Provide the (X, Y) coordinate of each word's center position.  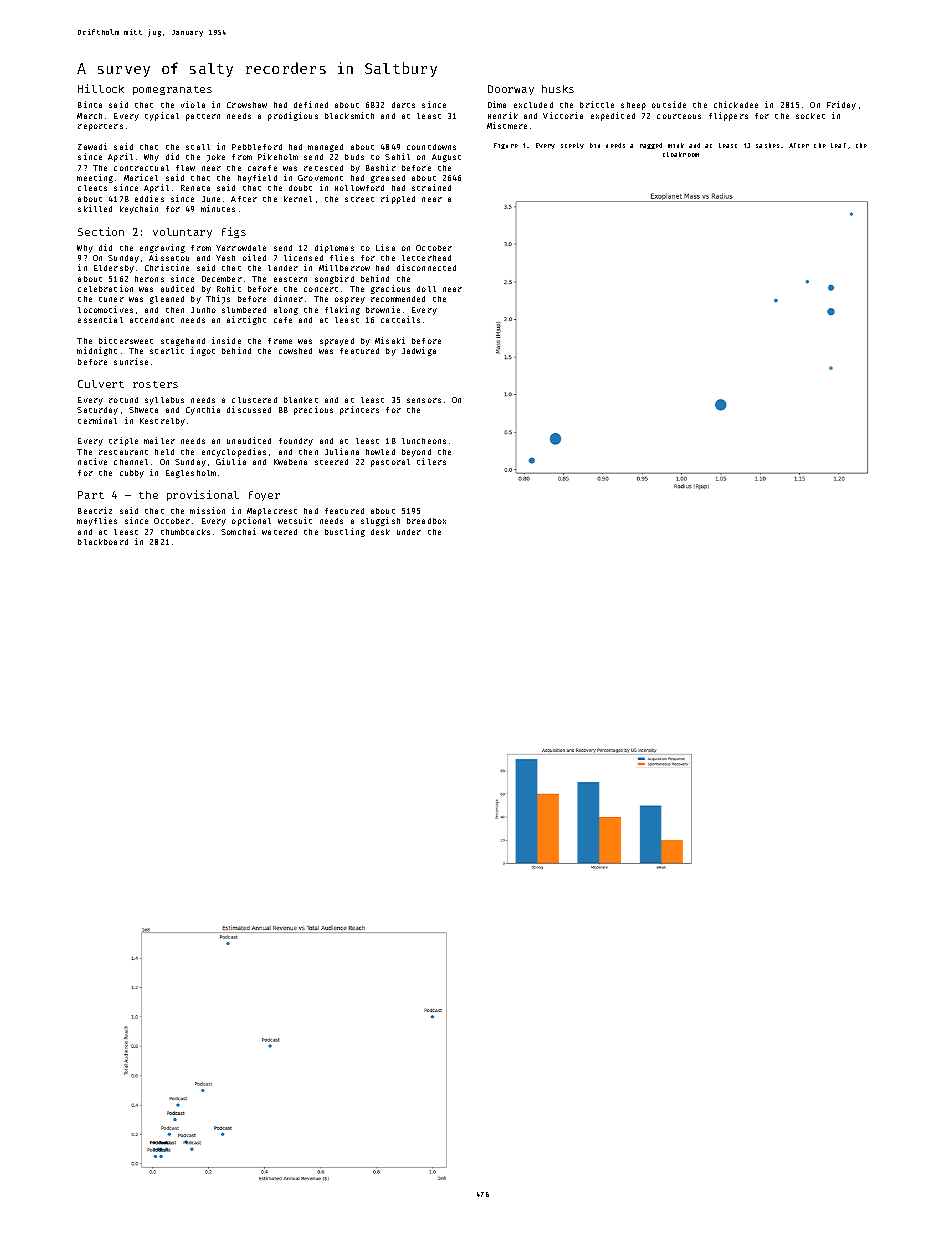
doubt (300, 188)
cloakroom (681, 154)
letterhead (426, 258)
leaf (838, 145)
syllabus (164, 401)
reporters (100, 127)
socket (810, 116)
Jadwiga (419, 351)
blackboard (103, 542)
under (409, 532)
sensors (424, 400)
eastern (290, 279)
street (359, 199)
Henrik (503, 115)
